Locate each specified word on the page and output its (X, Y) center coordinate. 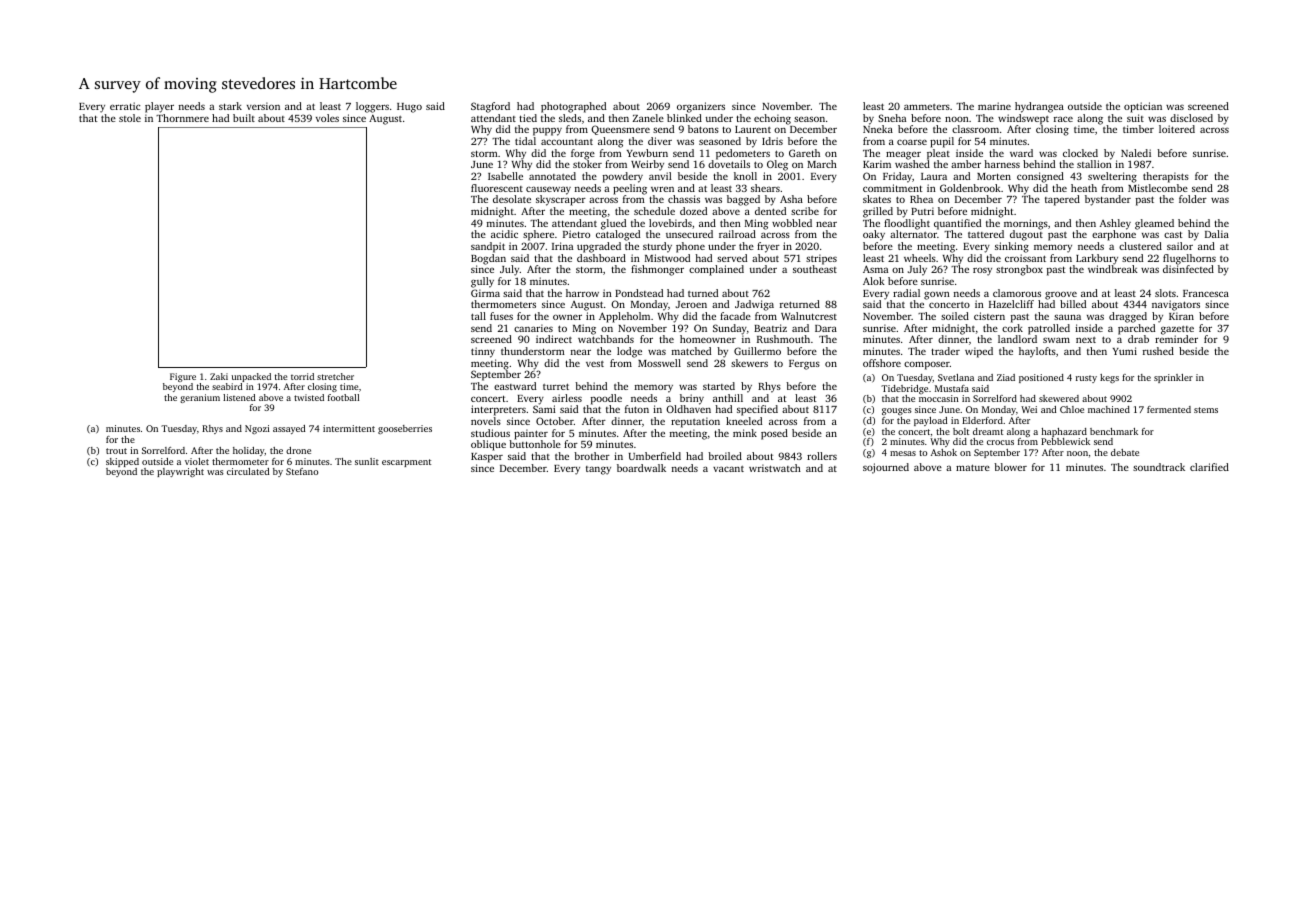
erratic (125, 106)
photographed (573, 107)
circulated (248, 471)
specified (757, 410)
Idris (772, 141)
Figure (183, 377)
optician (1143, 107)
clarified (1209, 467)
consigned (1040, 177)
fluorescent (497, 188)
